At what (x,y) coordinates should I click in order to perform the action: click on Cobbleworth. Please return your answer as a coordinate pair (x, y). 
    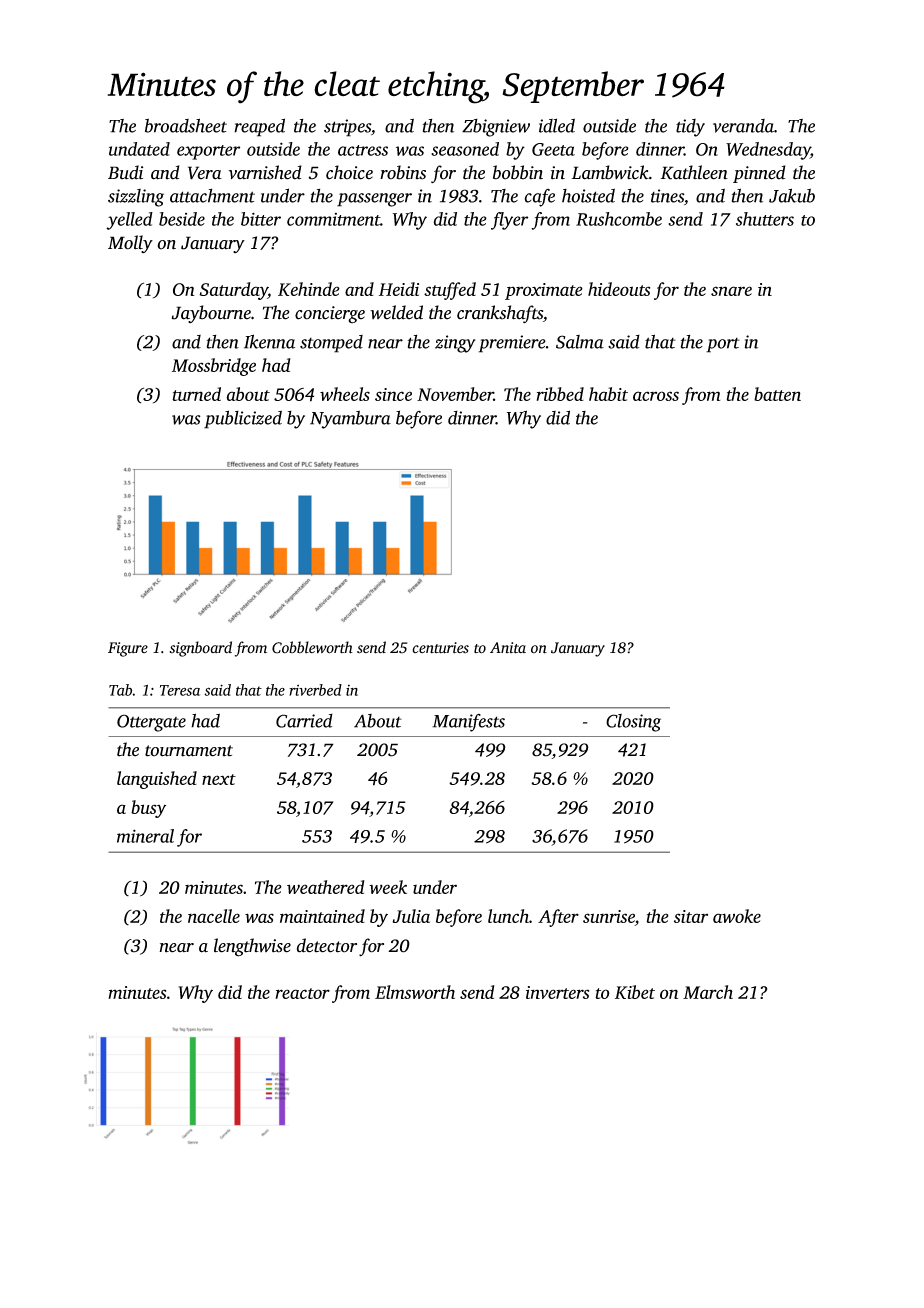
    Looking at the image, I should click on (312, 647).
